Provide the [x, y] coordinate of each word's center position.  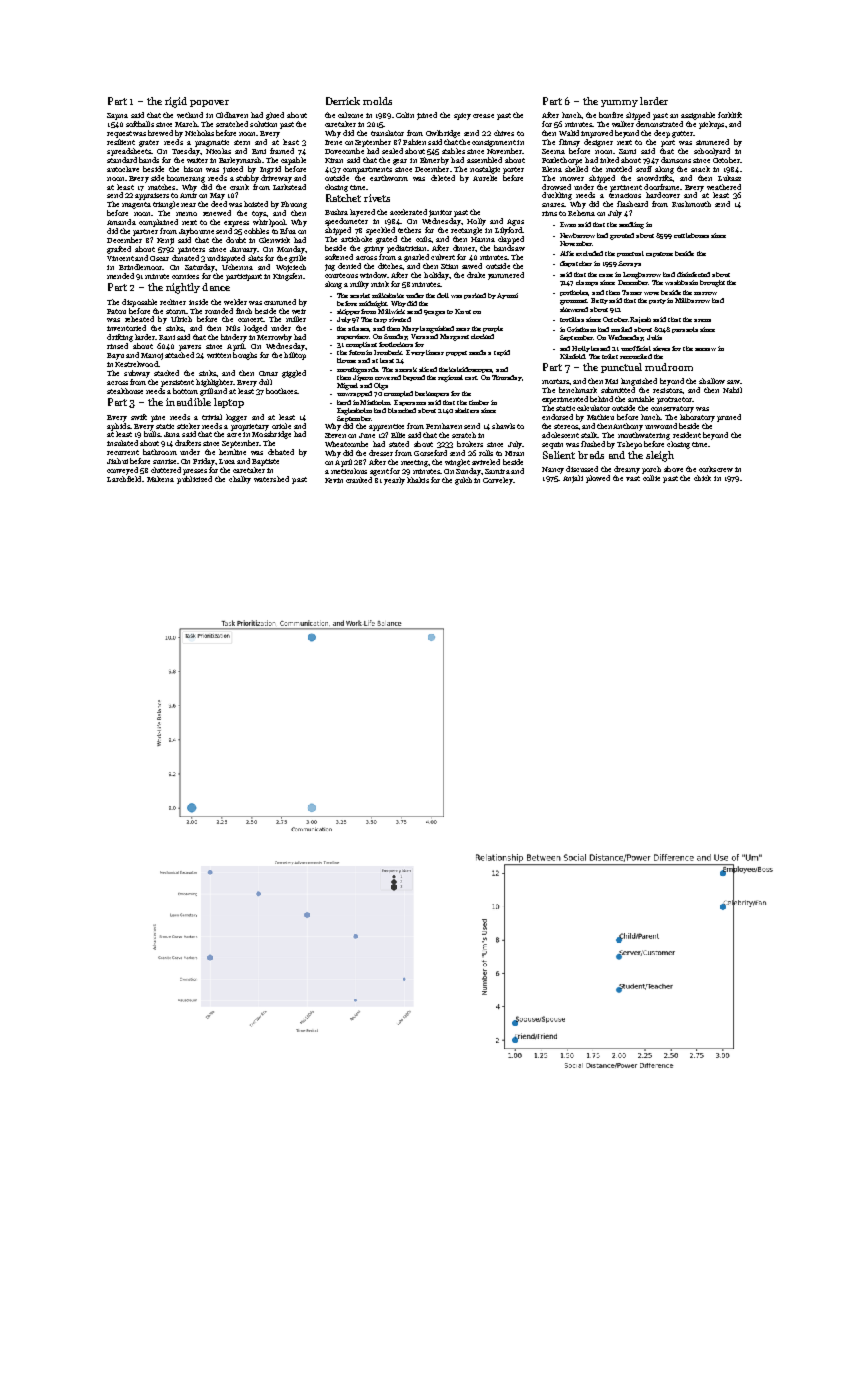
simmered [712, 142]
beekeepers [432, 394]
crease [483, 116]
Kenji [165, 241]
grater [149, 143]
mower [572, 179]
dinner [464, 248]
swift [139, 417]
